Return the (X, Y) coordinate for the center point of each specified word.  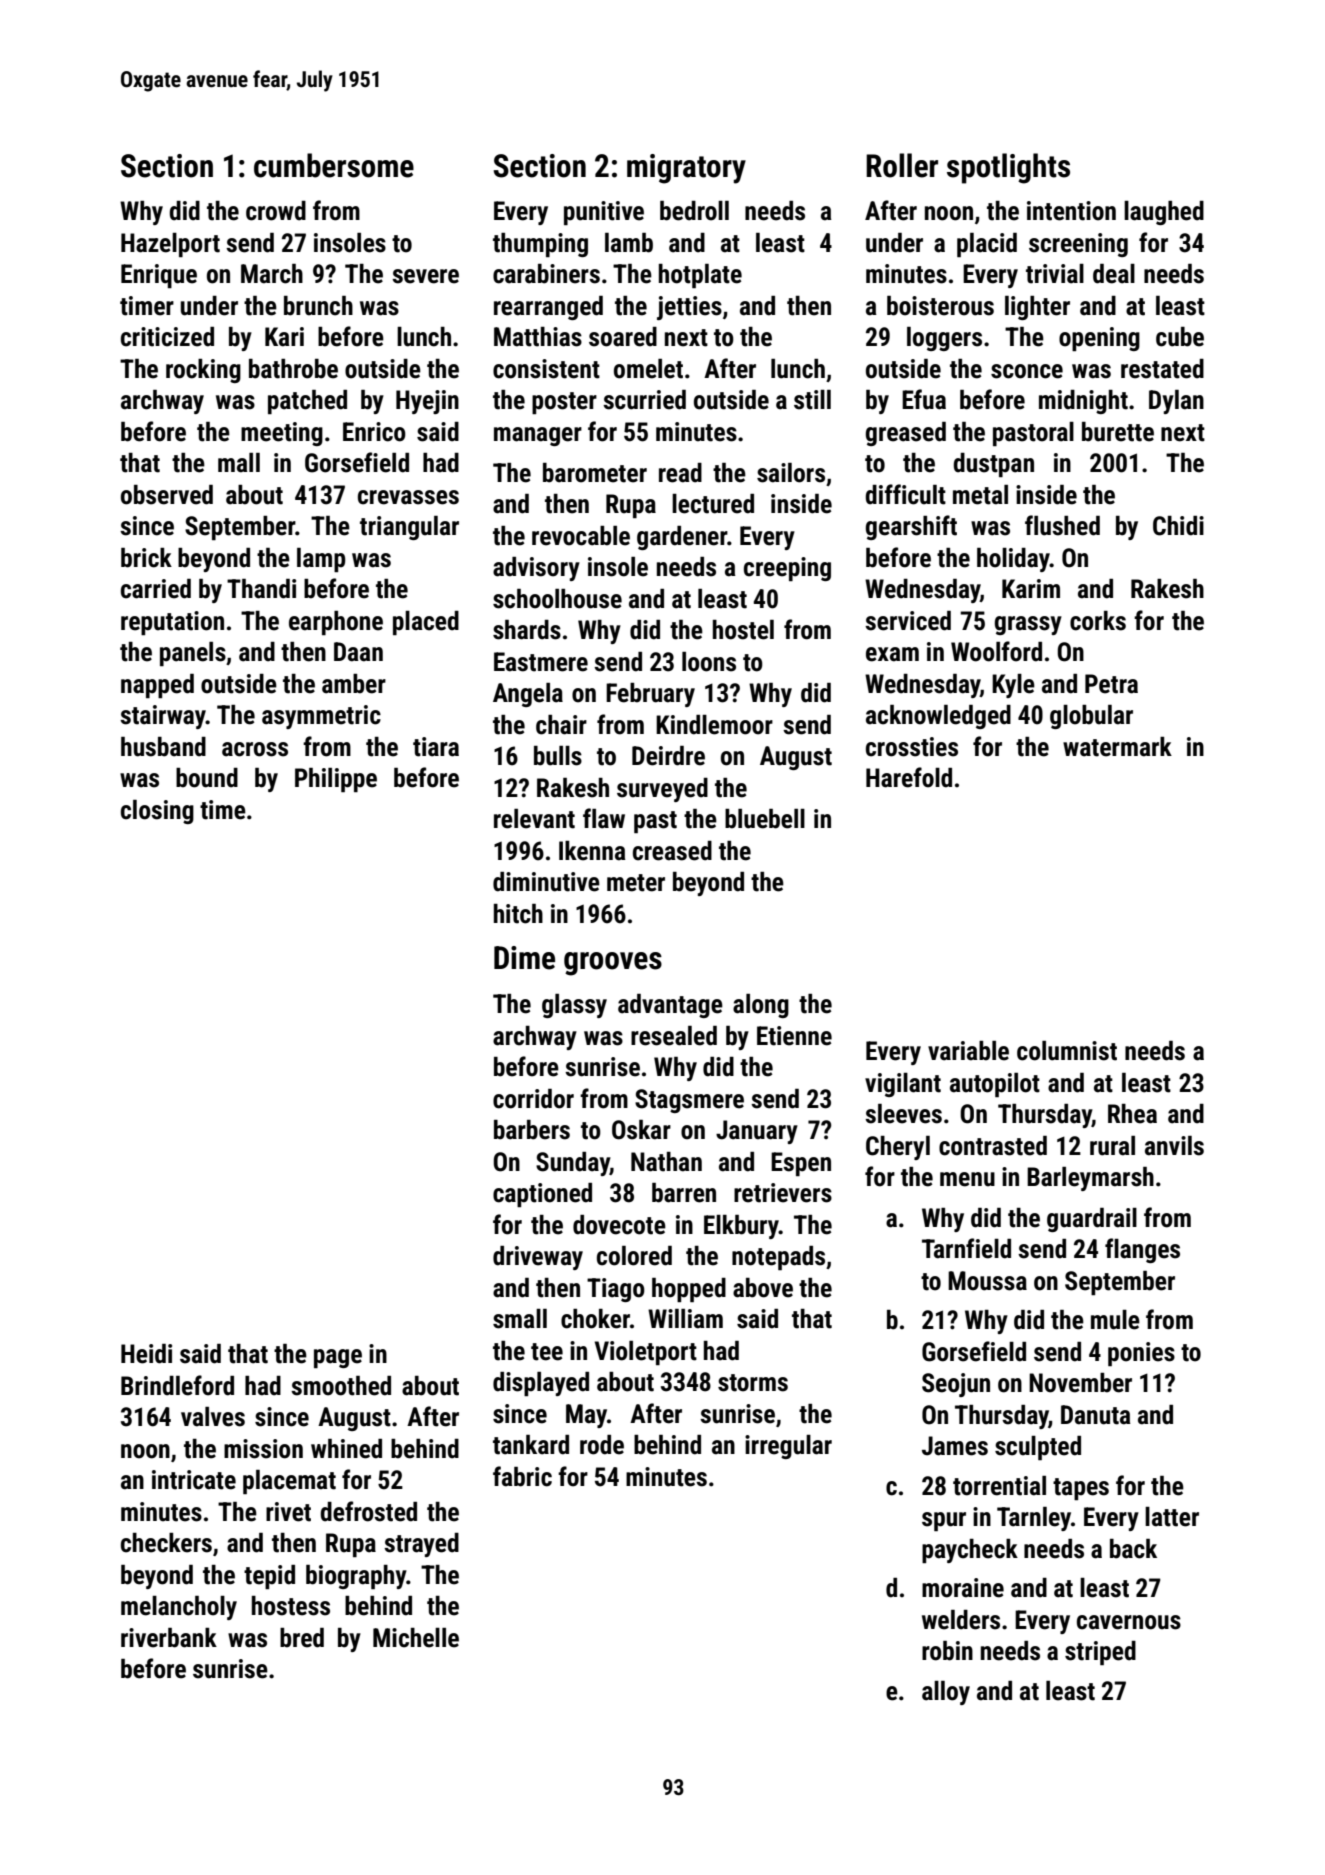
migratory (686, 169)
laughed (1164, 213)
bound (207, 778)
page (338, 1358)
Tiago (616, 1290)
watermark (1117, 747)
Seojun (956, 1385)
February (650, 695)
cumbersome (334, 165)
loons (709, 662)
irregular (788, 1447)
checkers (166, 1543)
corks (1098, 621)
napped (157, 686)
